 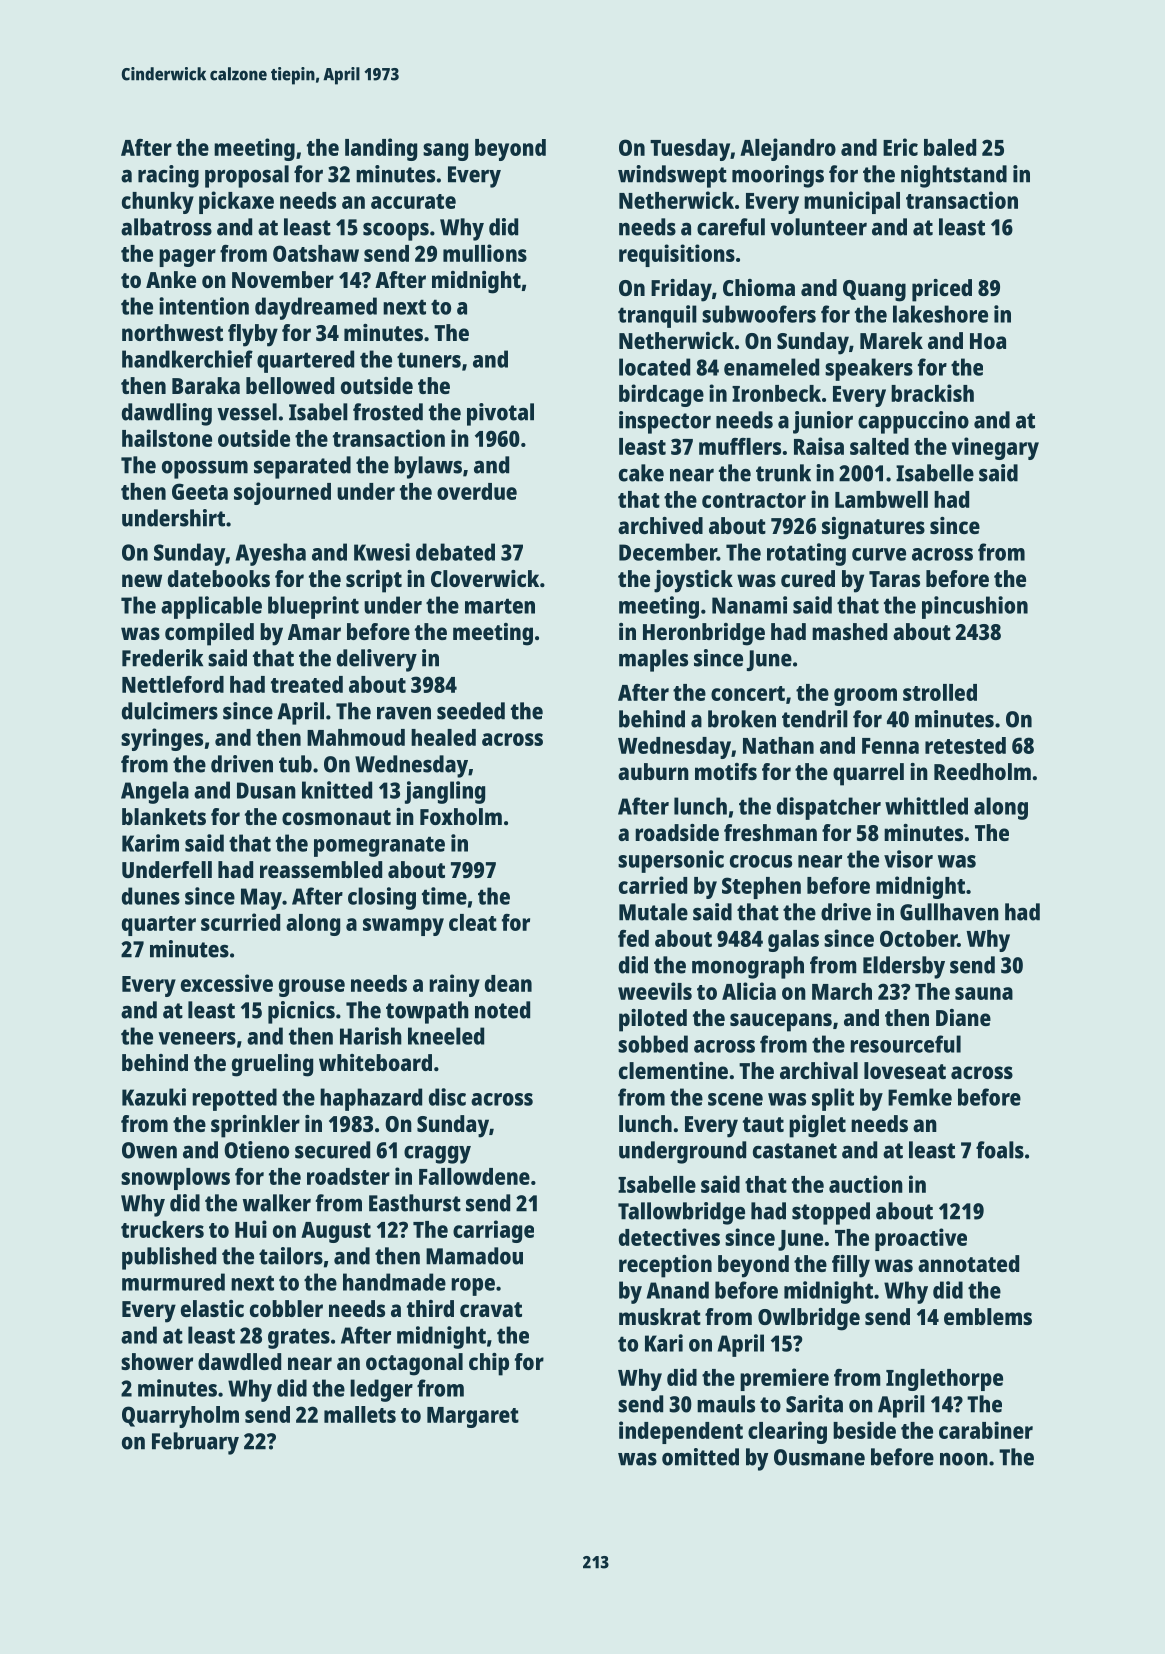 What do you see at coordinates (227, 983) in the page?
I see `excessive` at bounding box center [227, 983].
